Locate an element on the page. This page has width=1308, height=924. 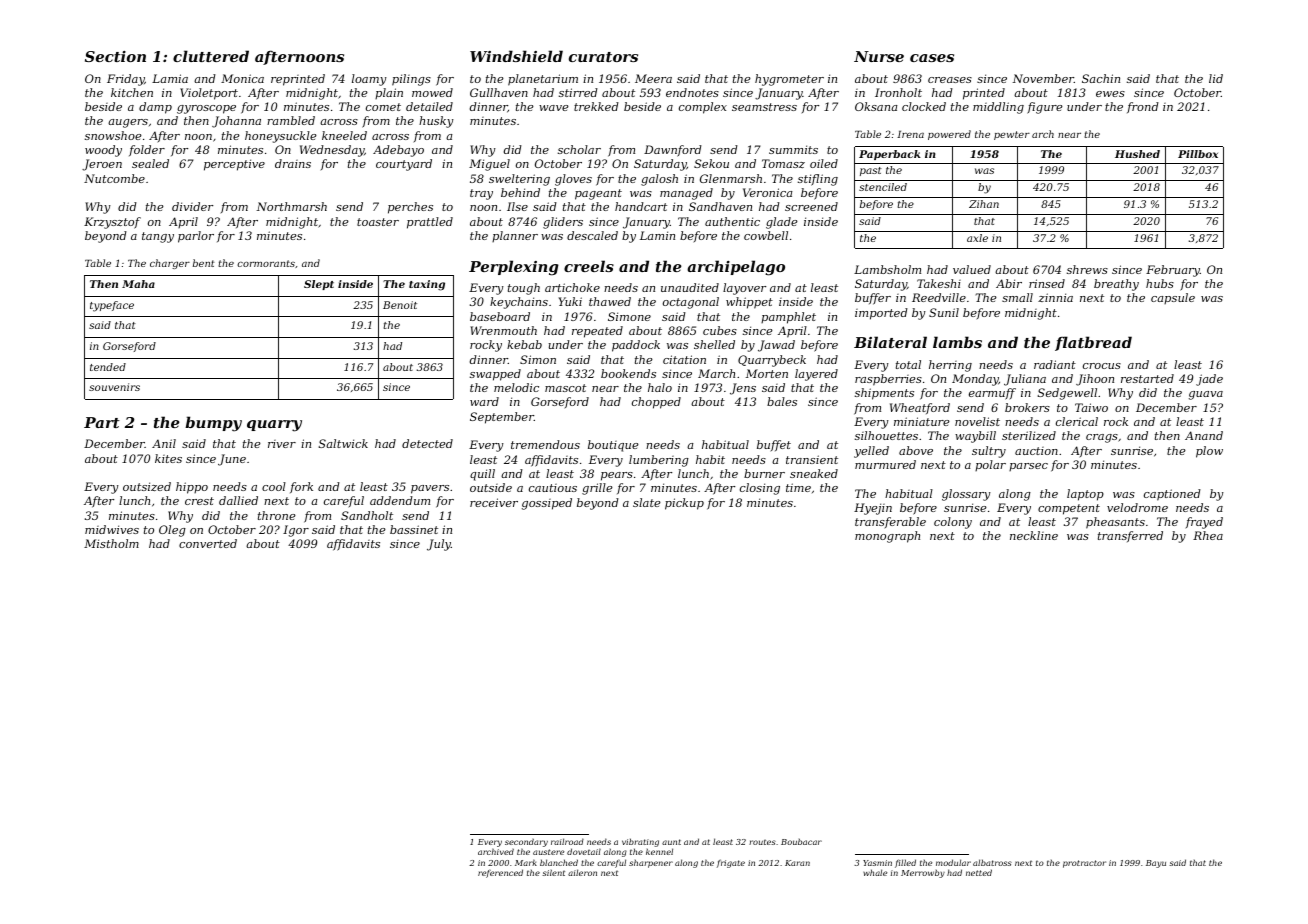
flatbread is located at coordinates (1093, 343).
